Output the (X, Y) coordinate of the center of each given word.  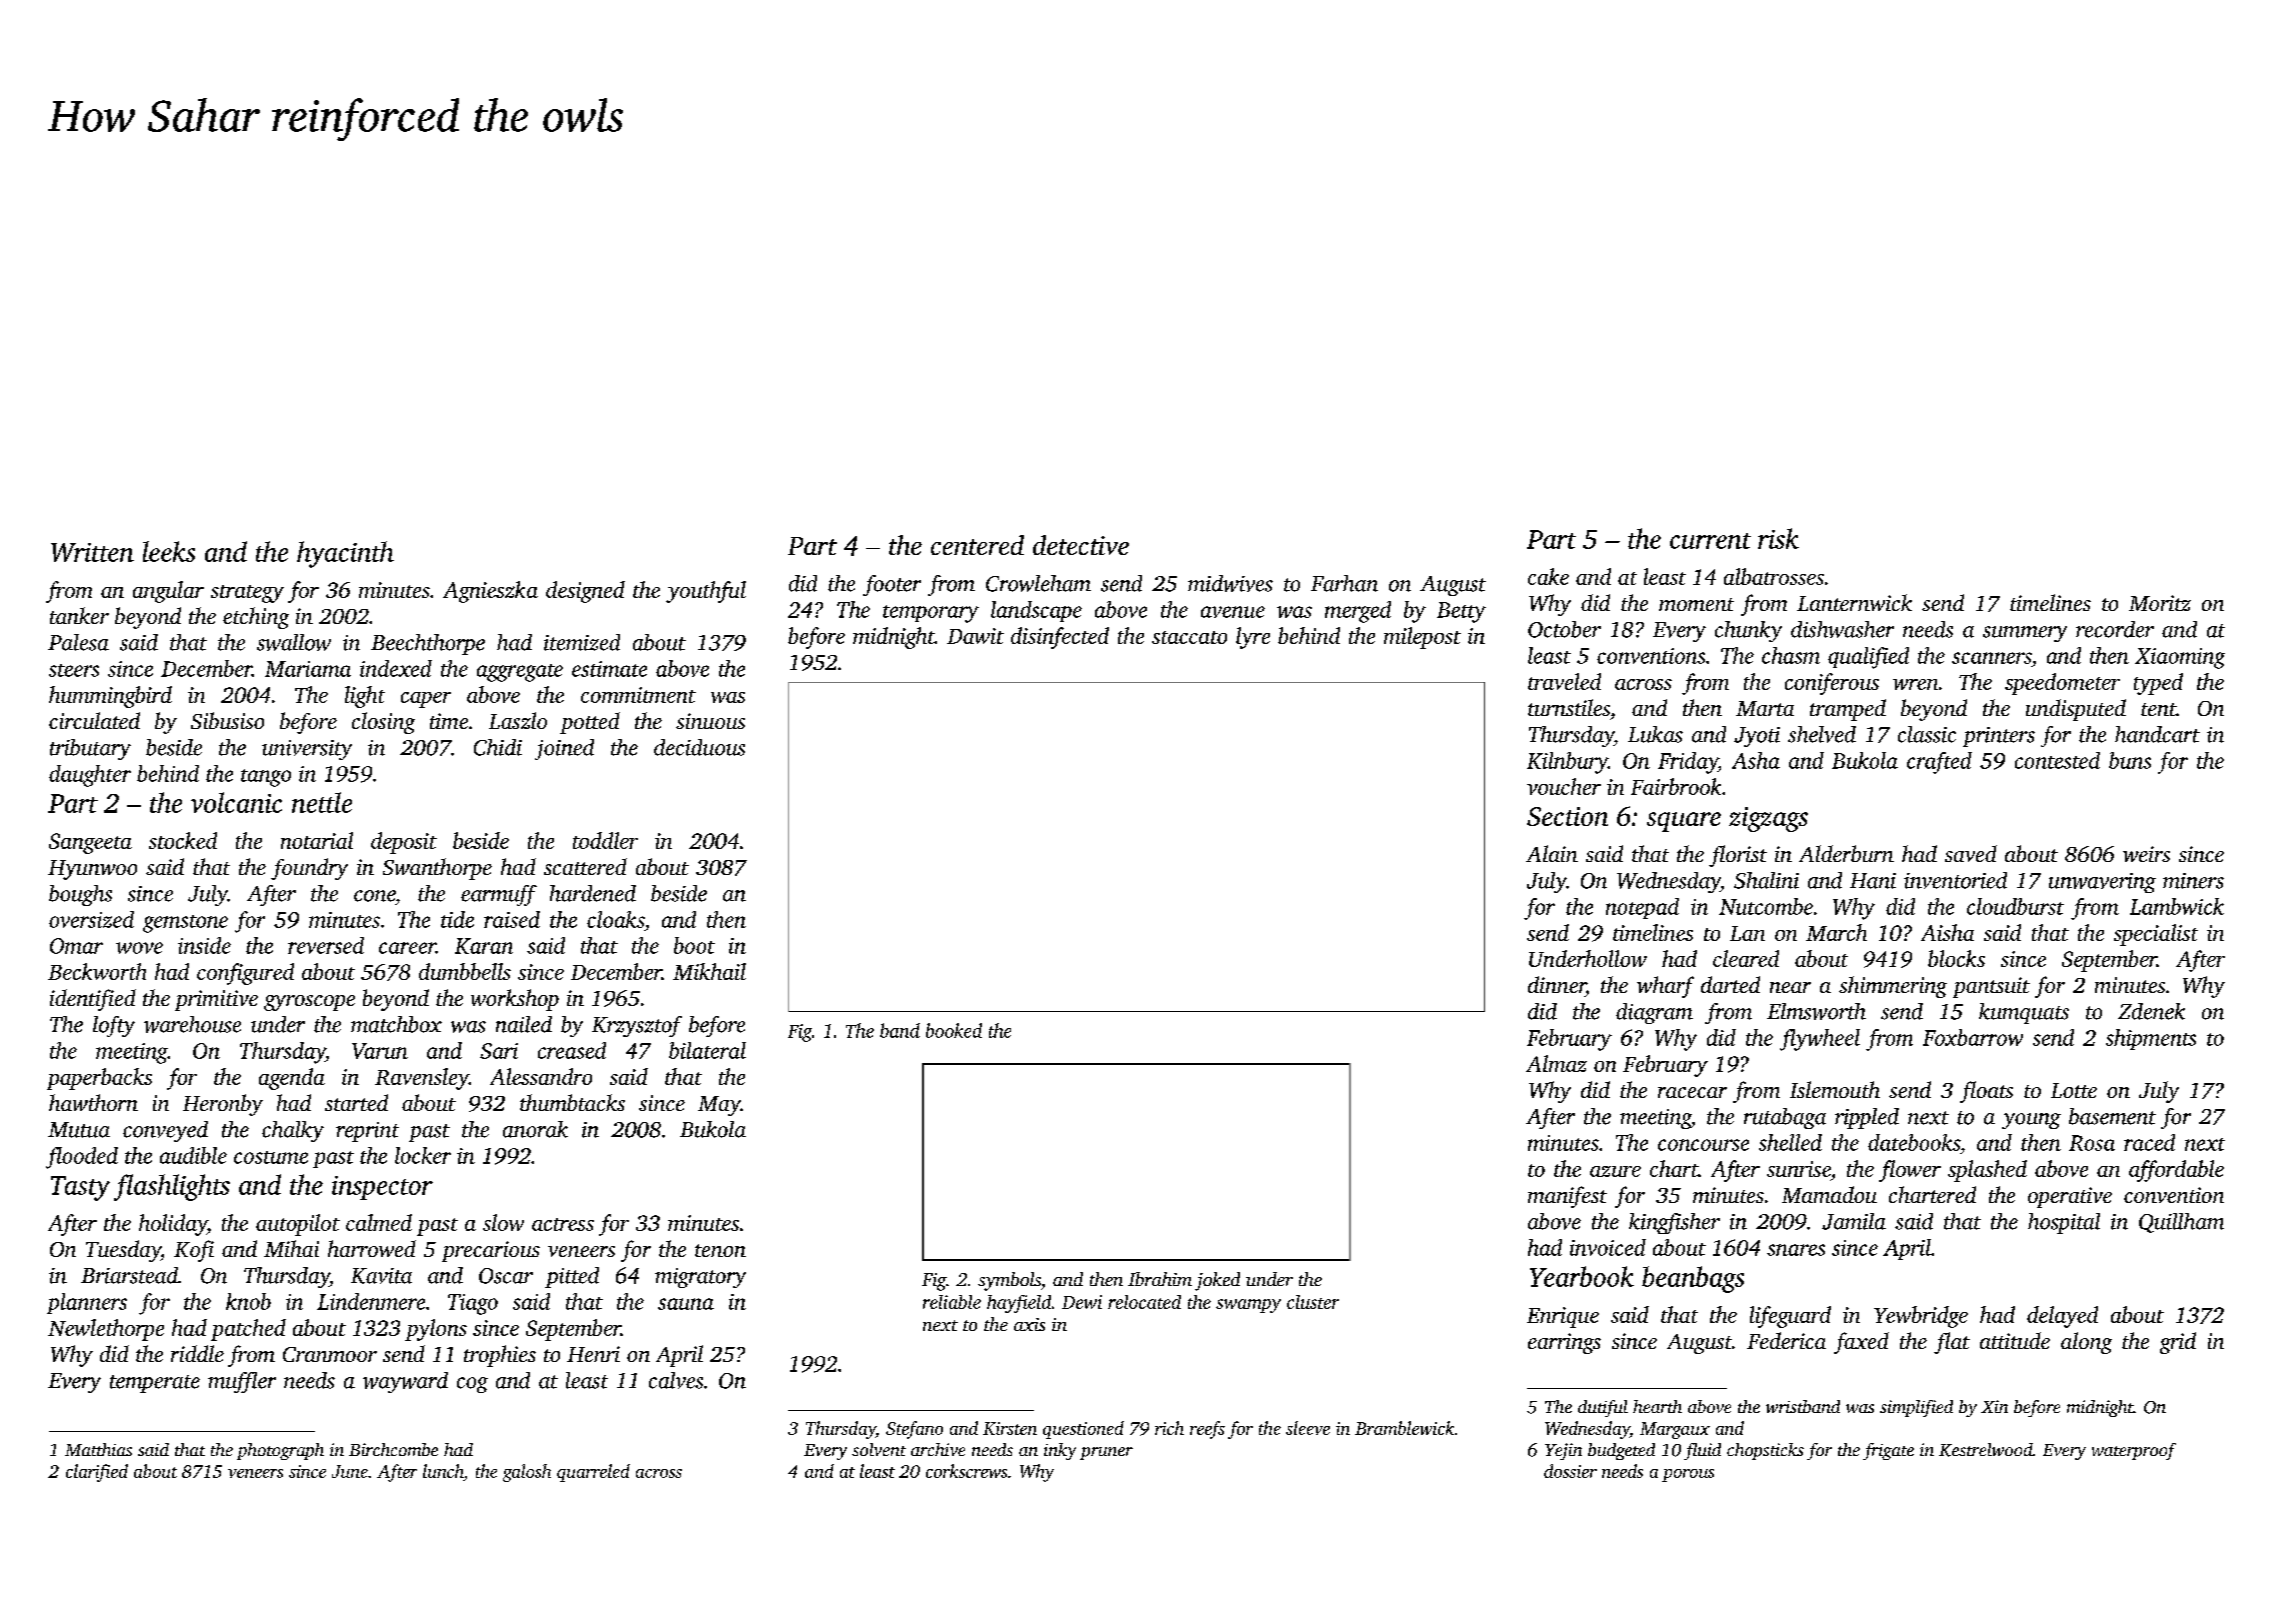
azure (1615, 1171)
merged (1358, 612)
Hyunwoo (92, 870)
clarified (97, 1473)
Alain (1552, 853)
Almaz (1556, 1063)
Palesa (78, 642)
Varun (380, 1051)
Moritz (2160, 603)
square (1684, 822)
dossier (1570, 1471)
